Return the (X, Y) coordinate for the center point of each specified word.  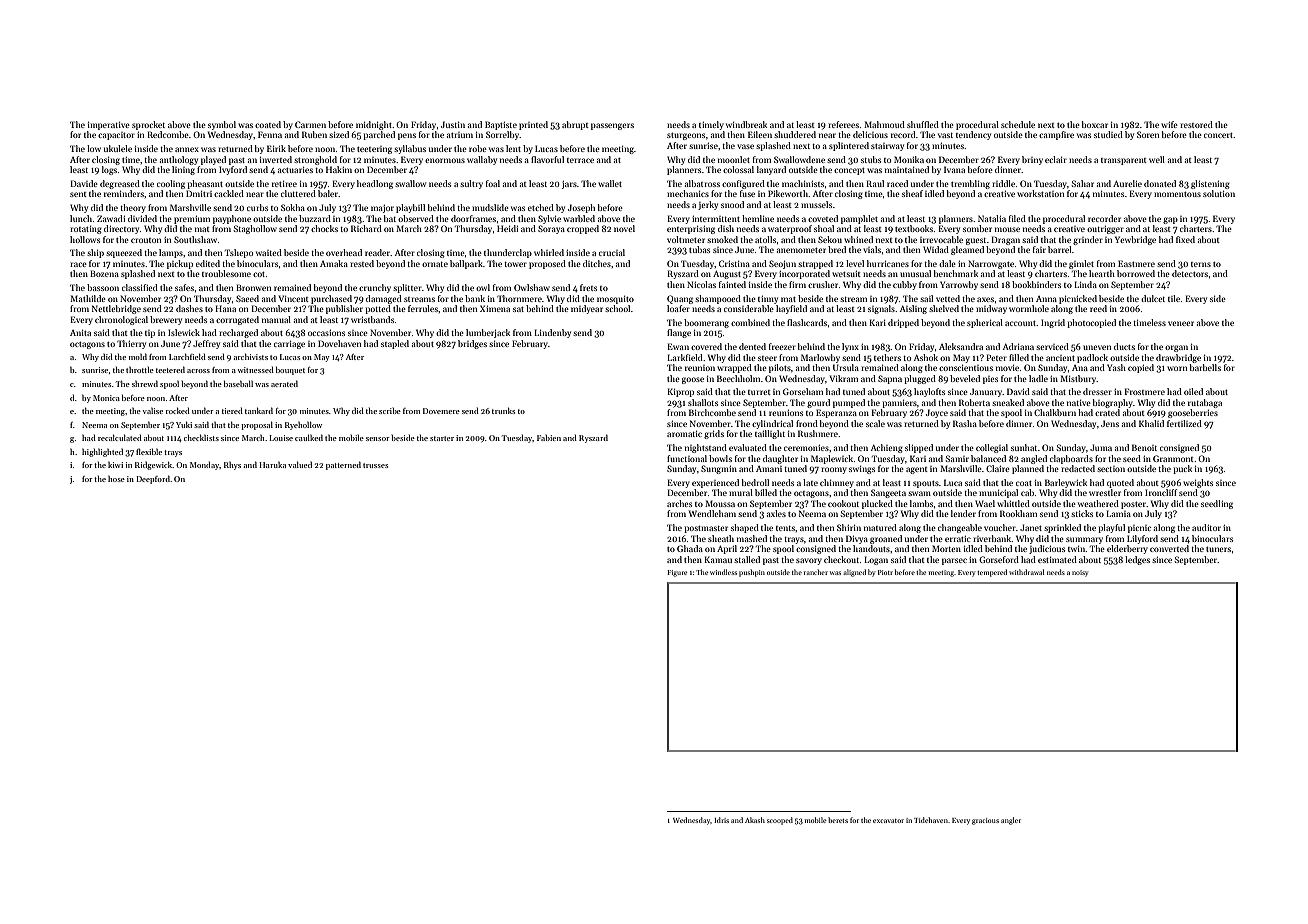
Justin (453, 124)
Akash (755, 820)
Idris (721, 820)
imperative (109, 126)
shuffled (923, 124)
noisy (1080, 573)
